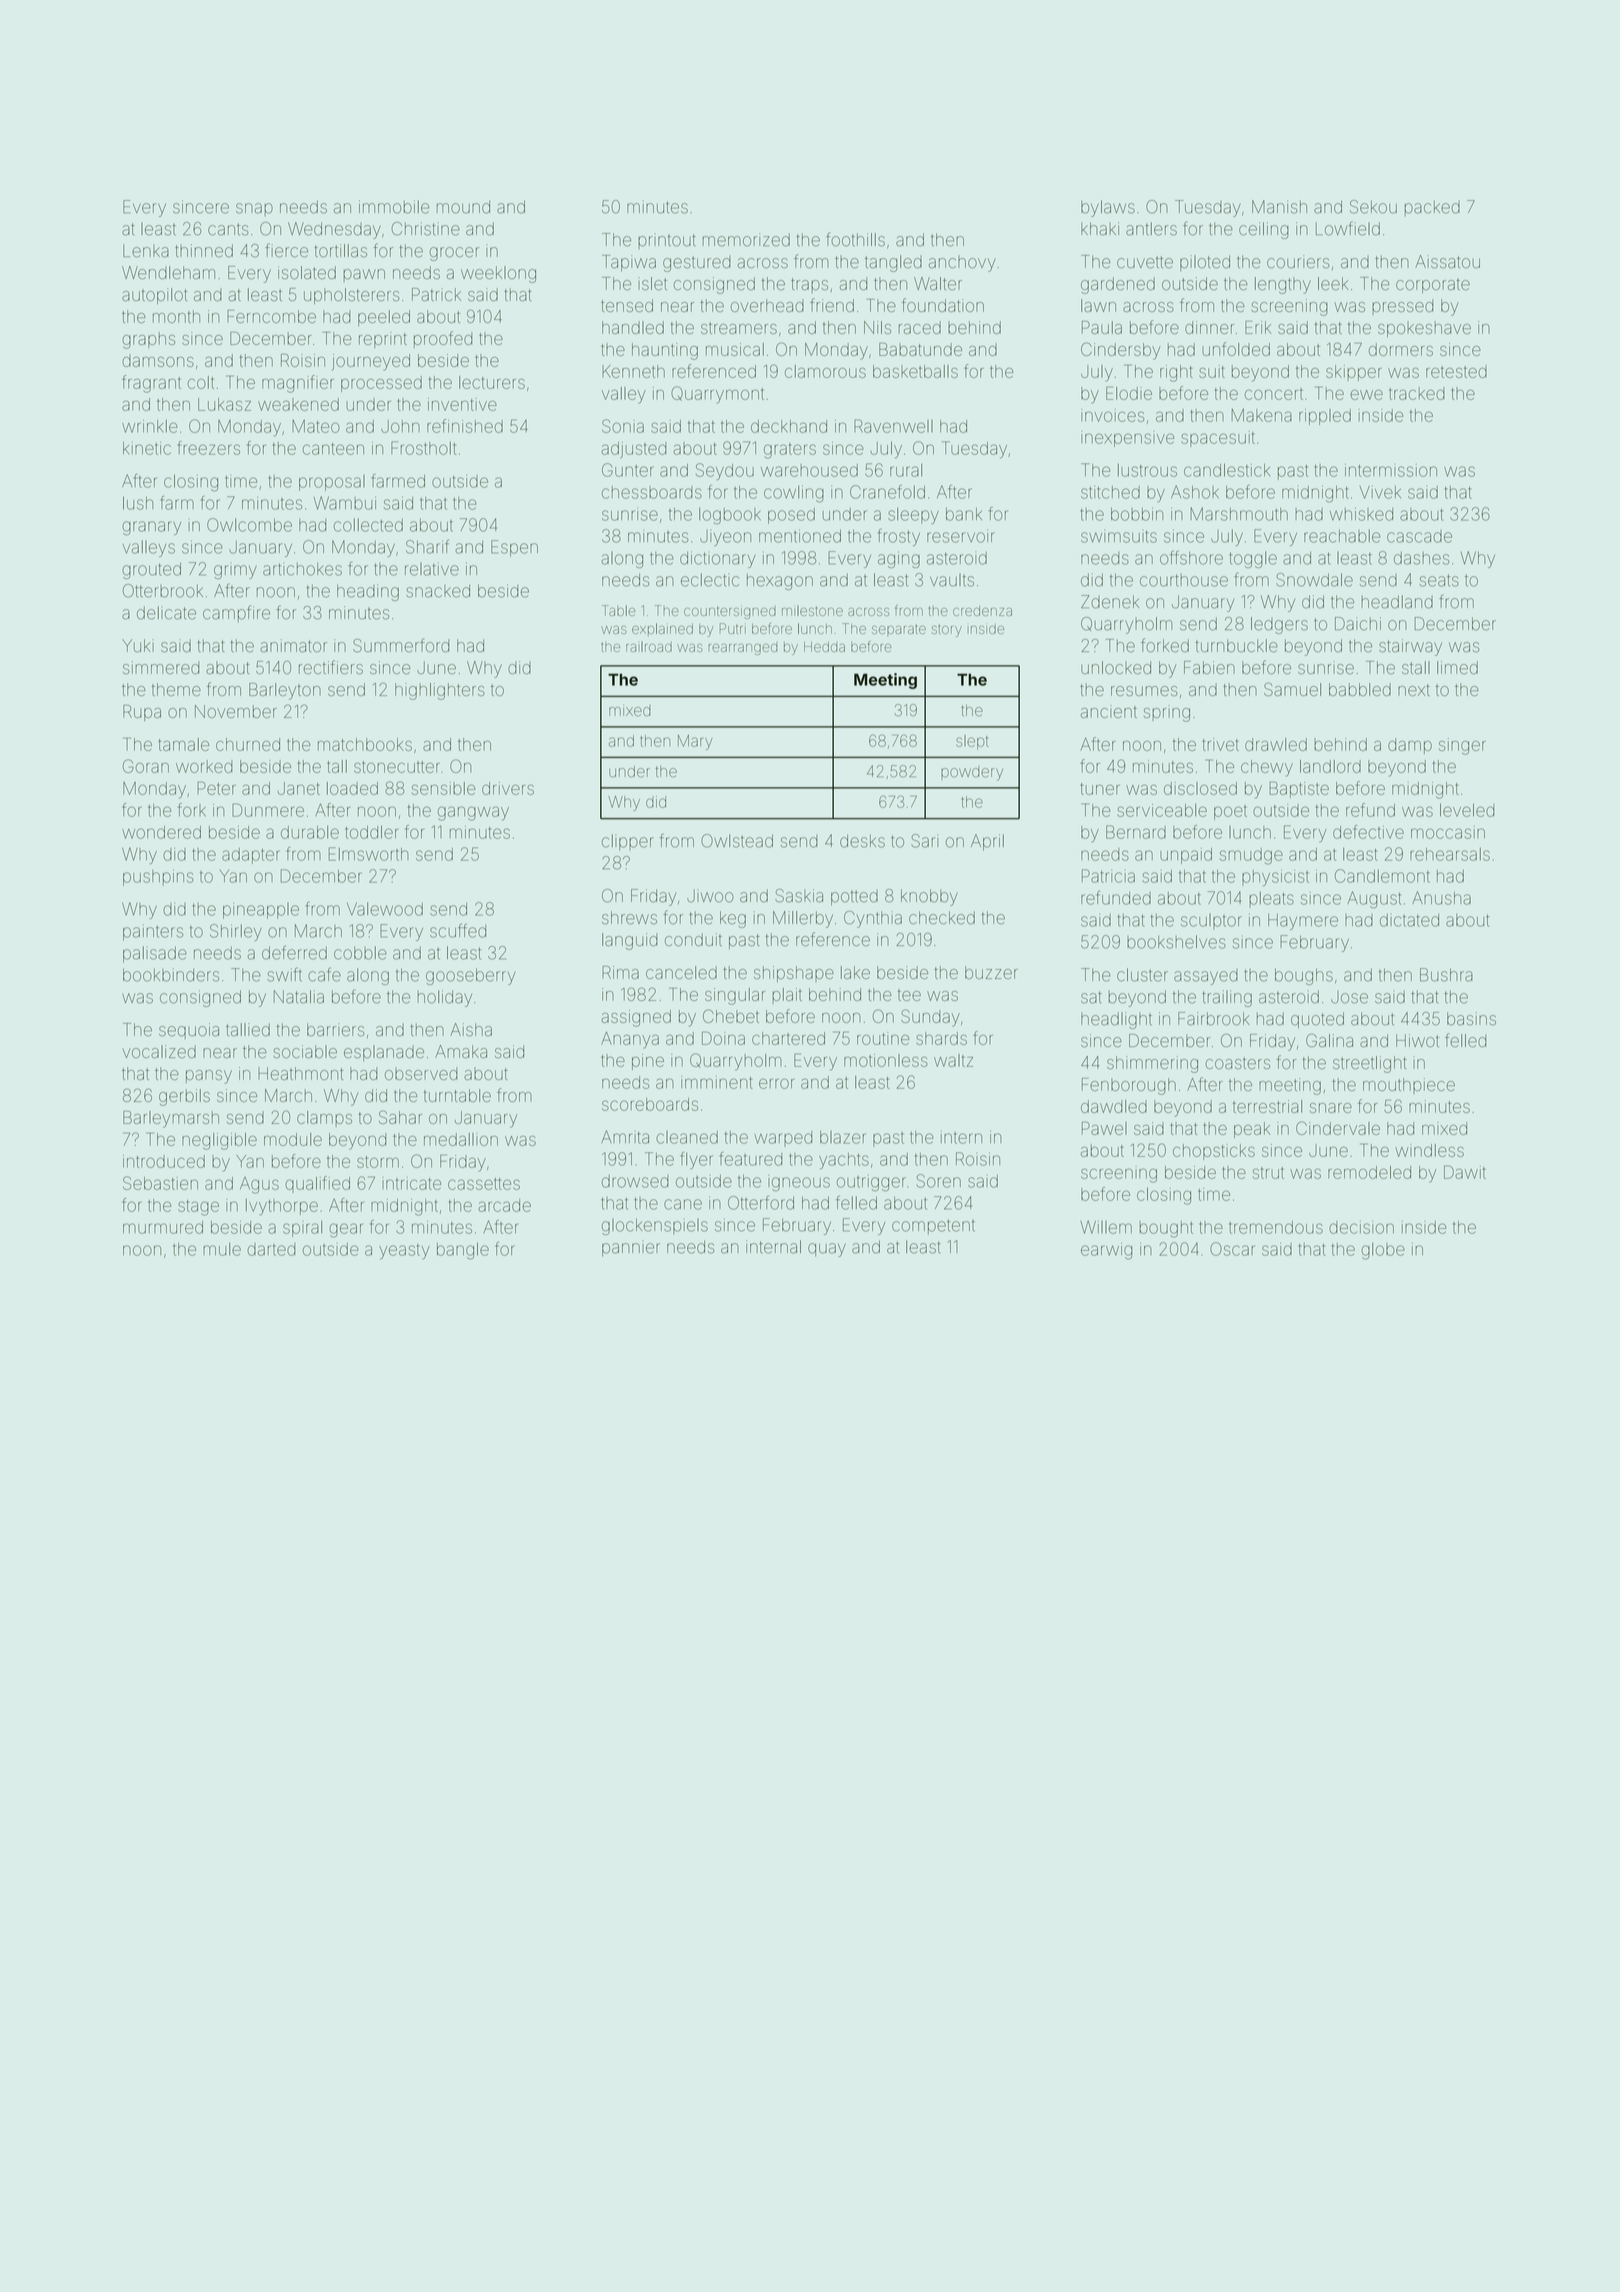  What do you see at coordinates (1279, 207) in the screenshot?
I see `Manish` at bounding box center [1279, 207].
